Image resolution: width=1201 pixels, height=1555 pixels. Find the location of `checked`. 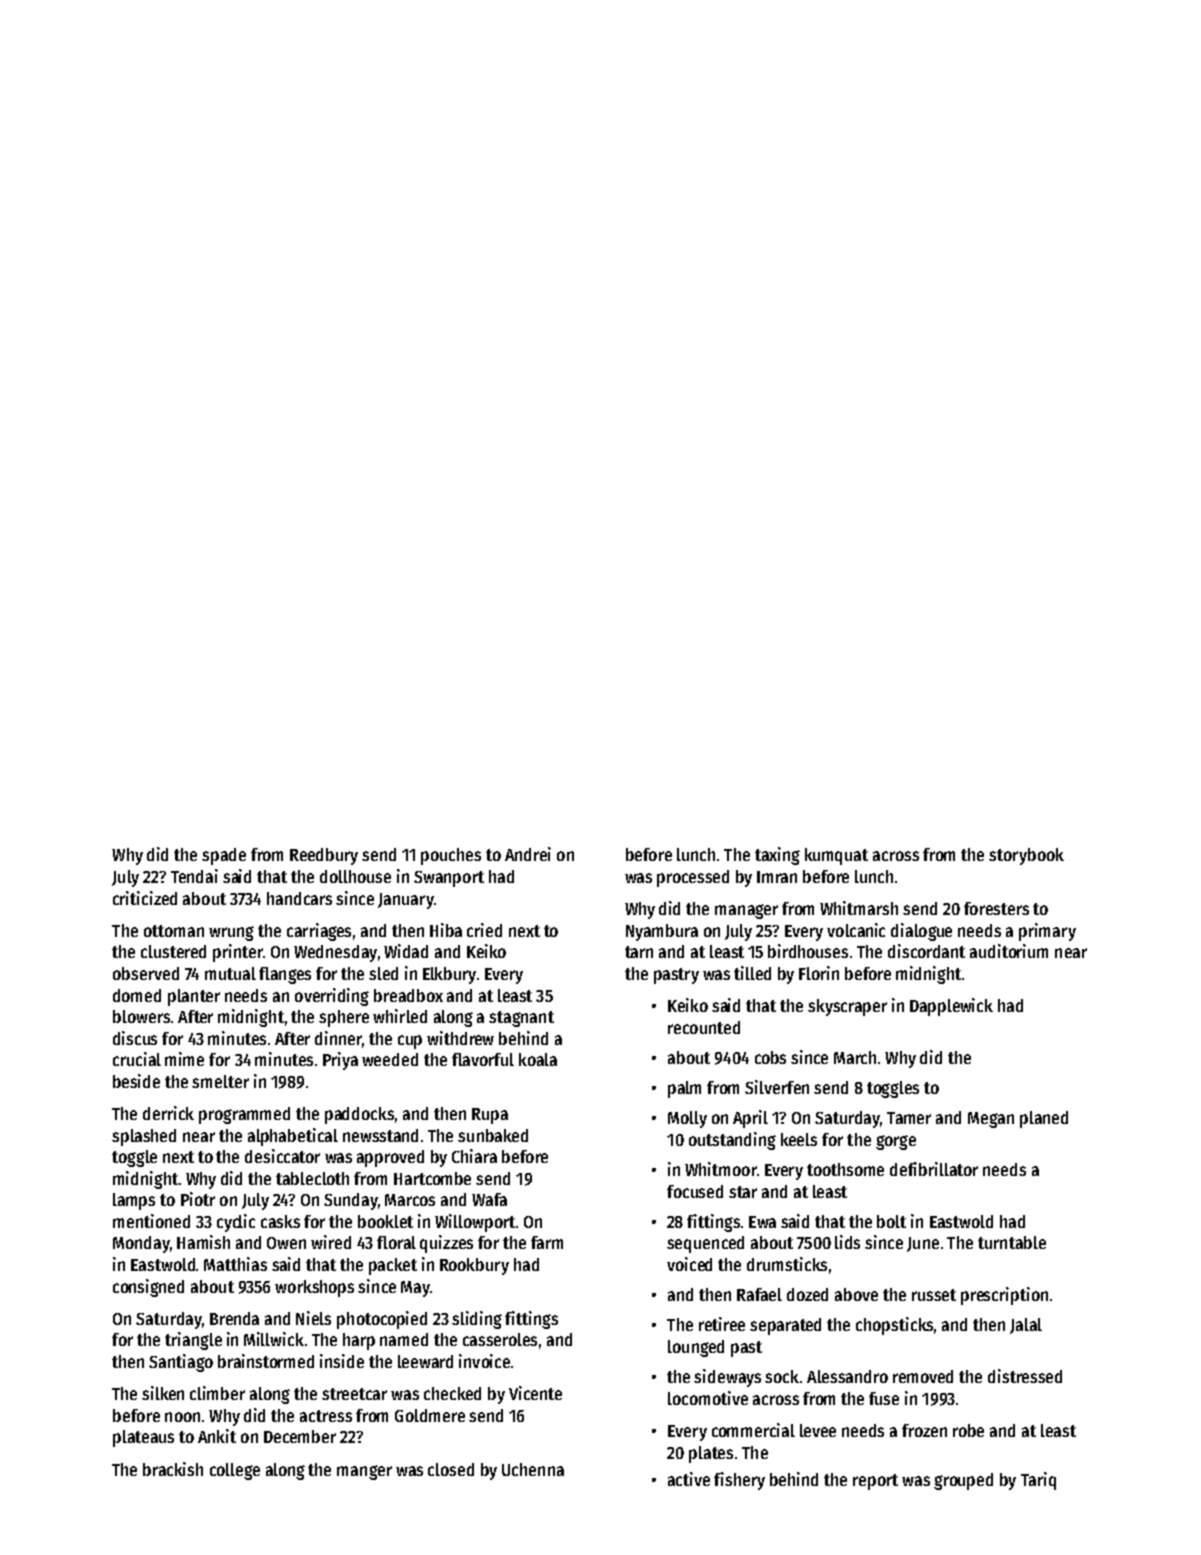

checked is located at coordinates (452, 1393).
